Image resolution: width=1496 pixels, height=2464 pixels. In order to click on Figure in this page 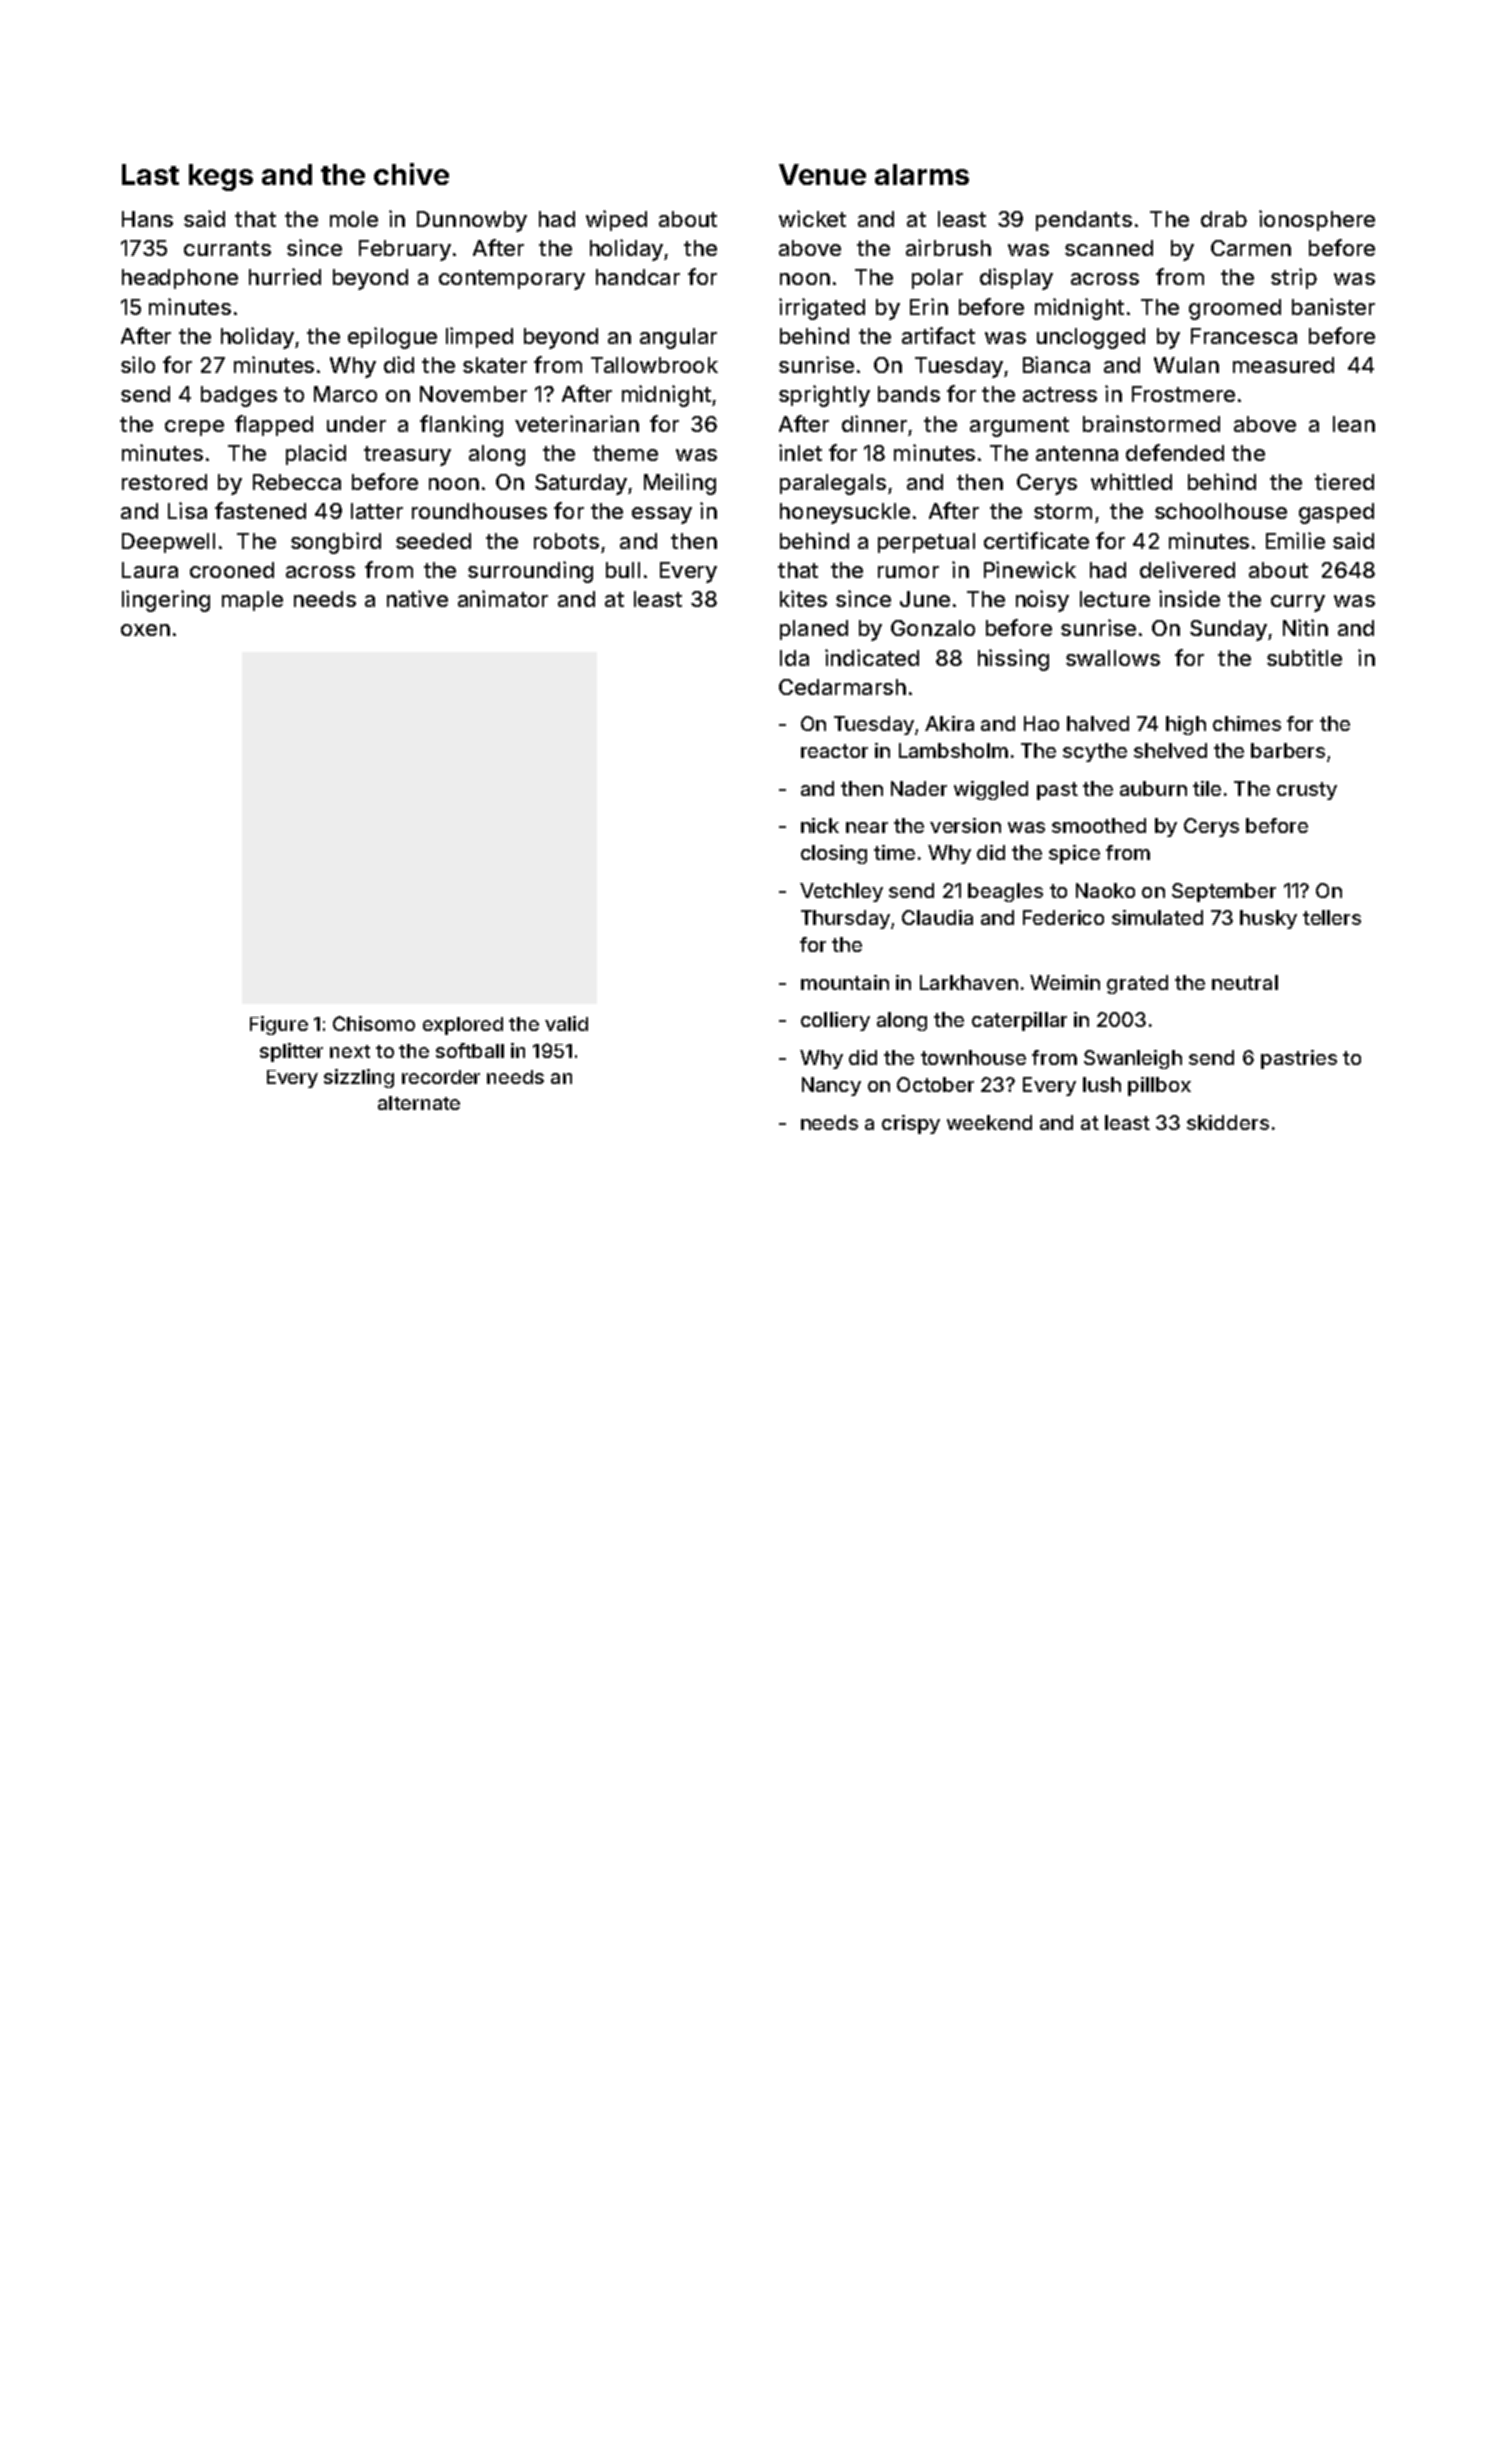, I will do `click(279, 1025)`.
